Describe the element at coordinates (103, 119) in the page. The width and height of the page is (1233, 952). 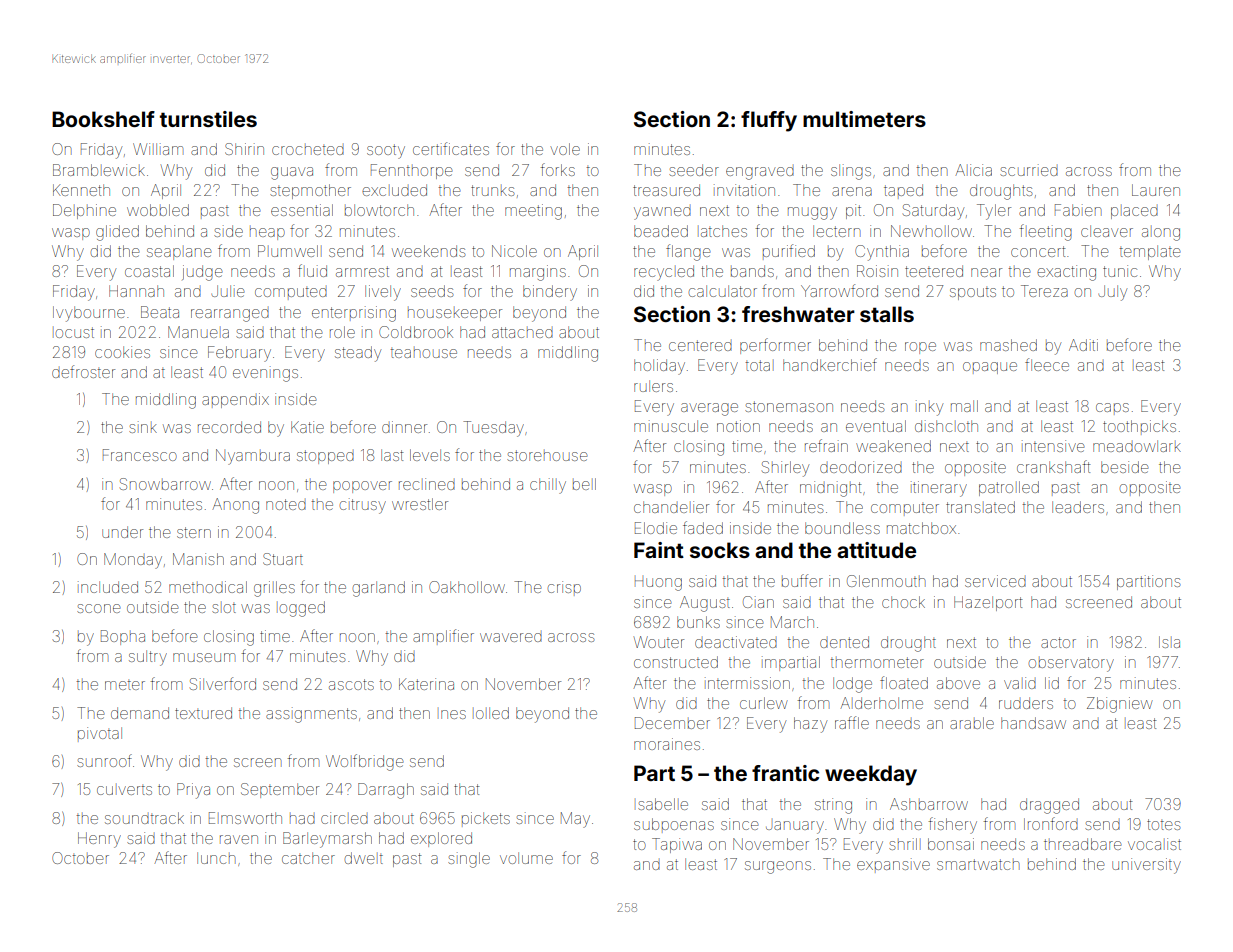
I see `Bookshelf` at that location.
